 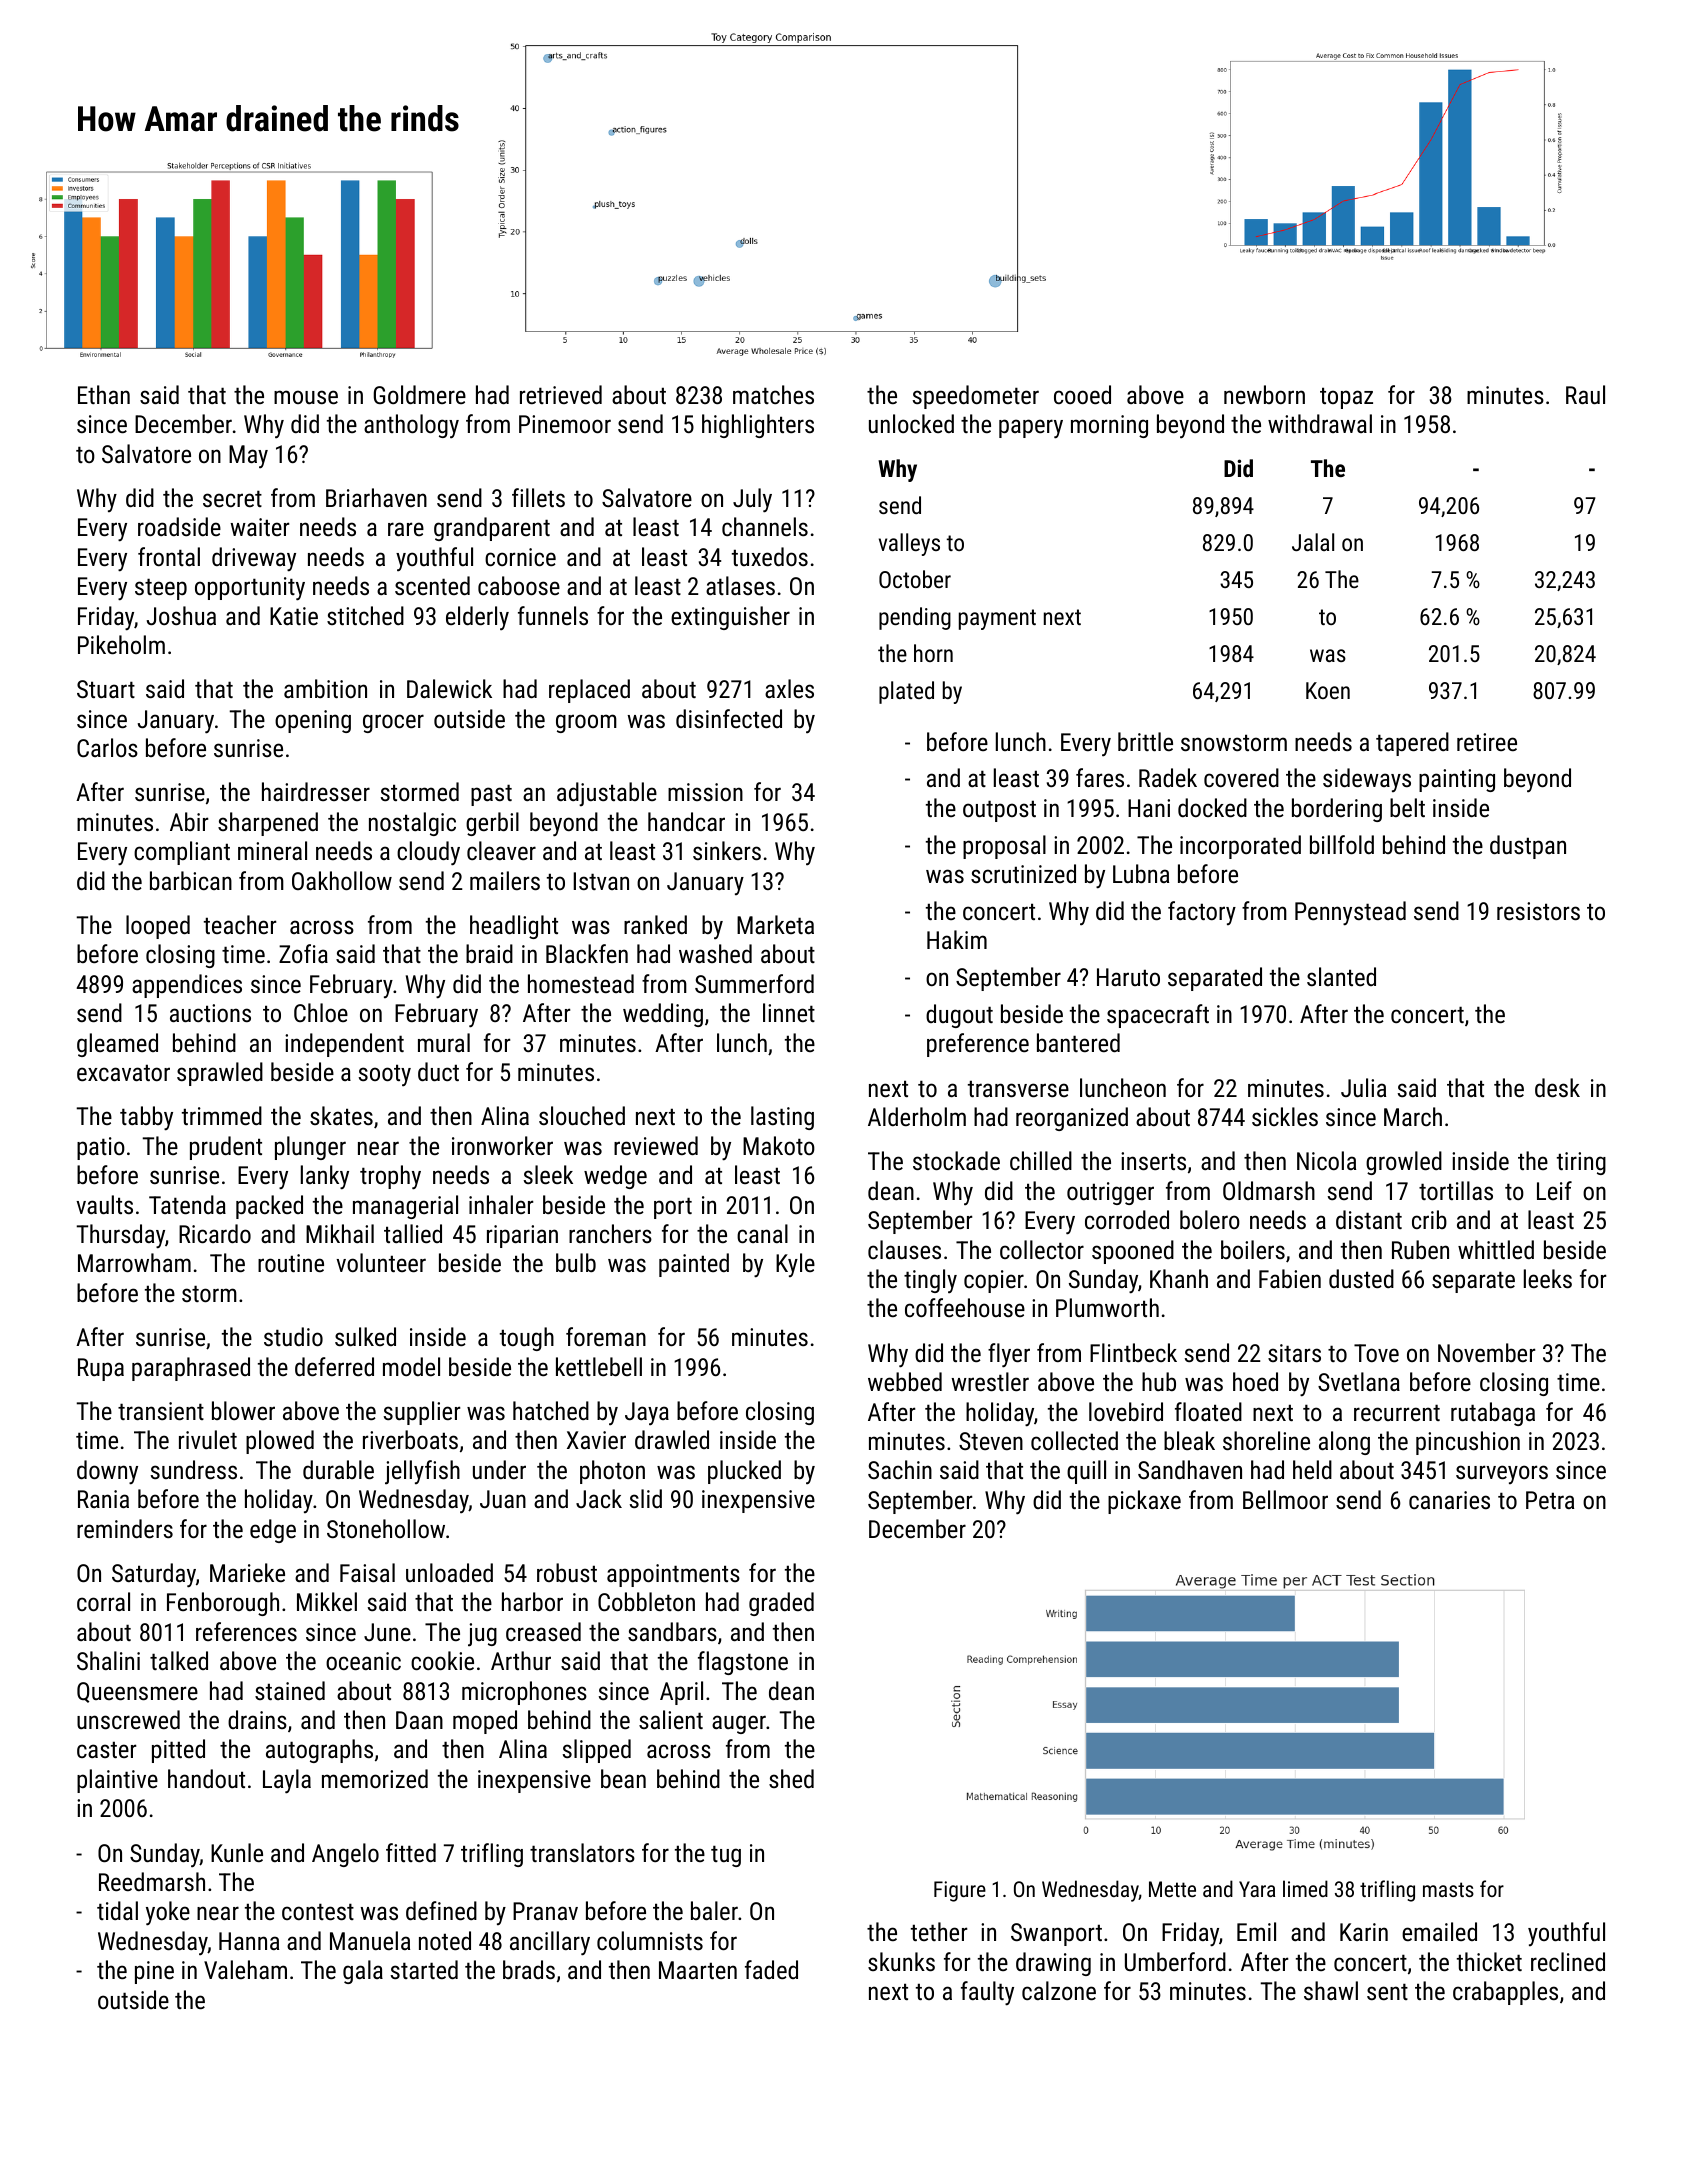 I want to click on handout, so click(x=206, y=1778).
